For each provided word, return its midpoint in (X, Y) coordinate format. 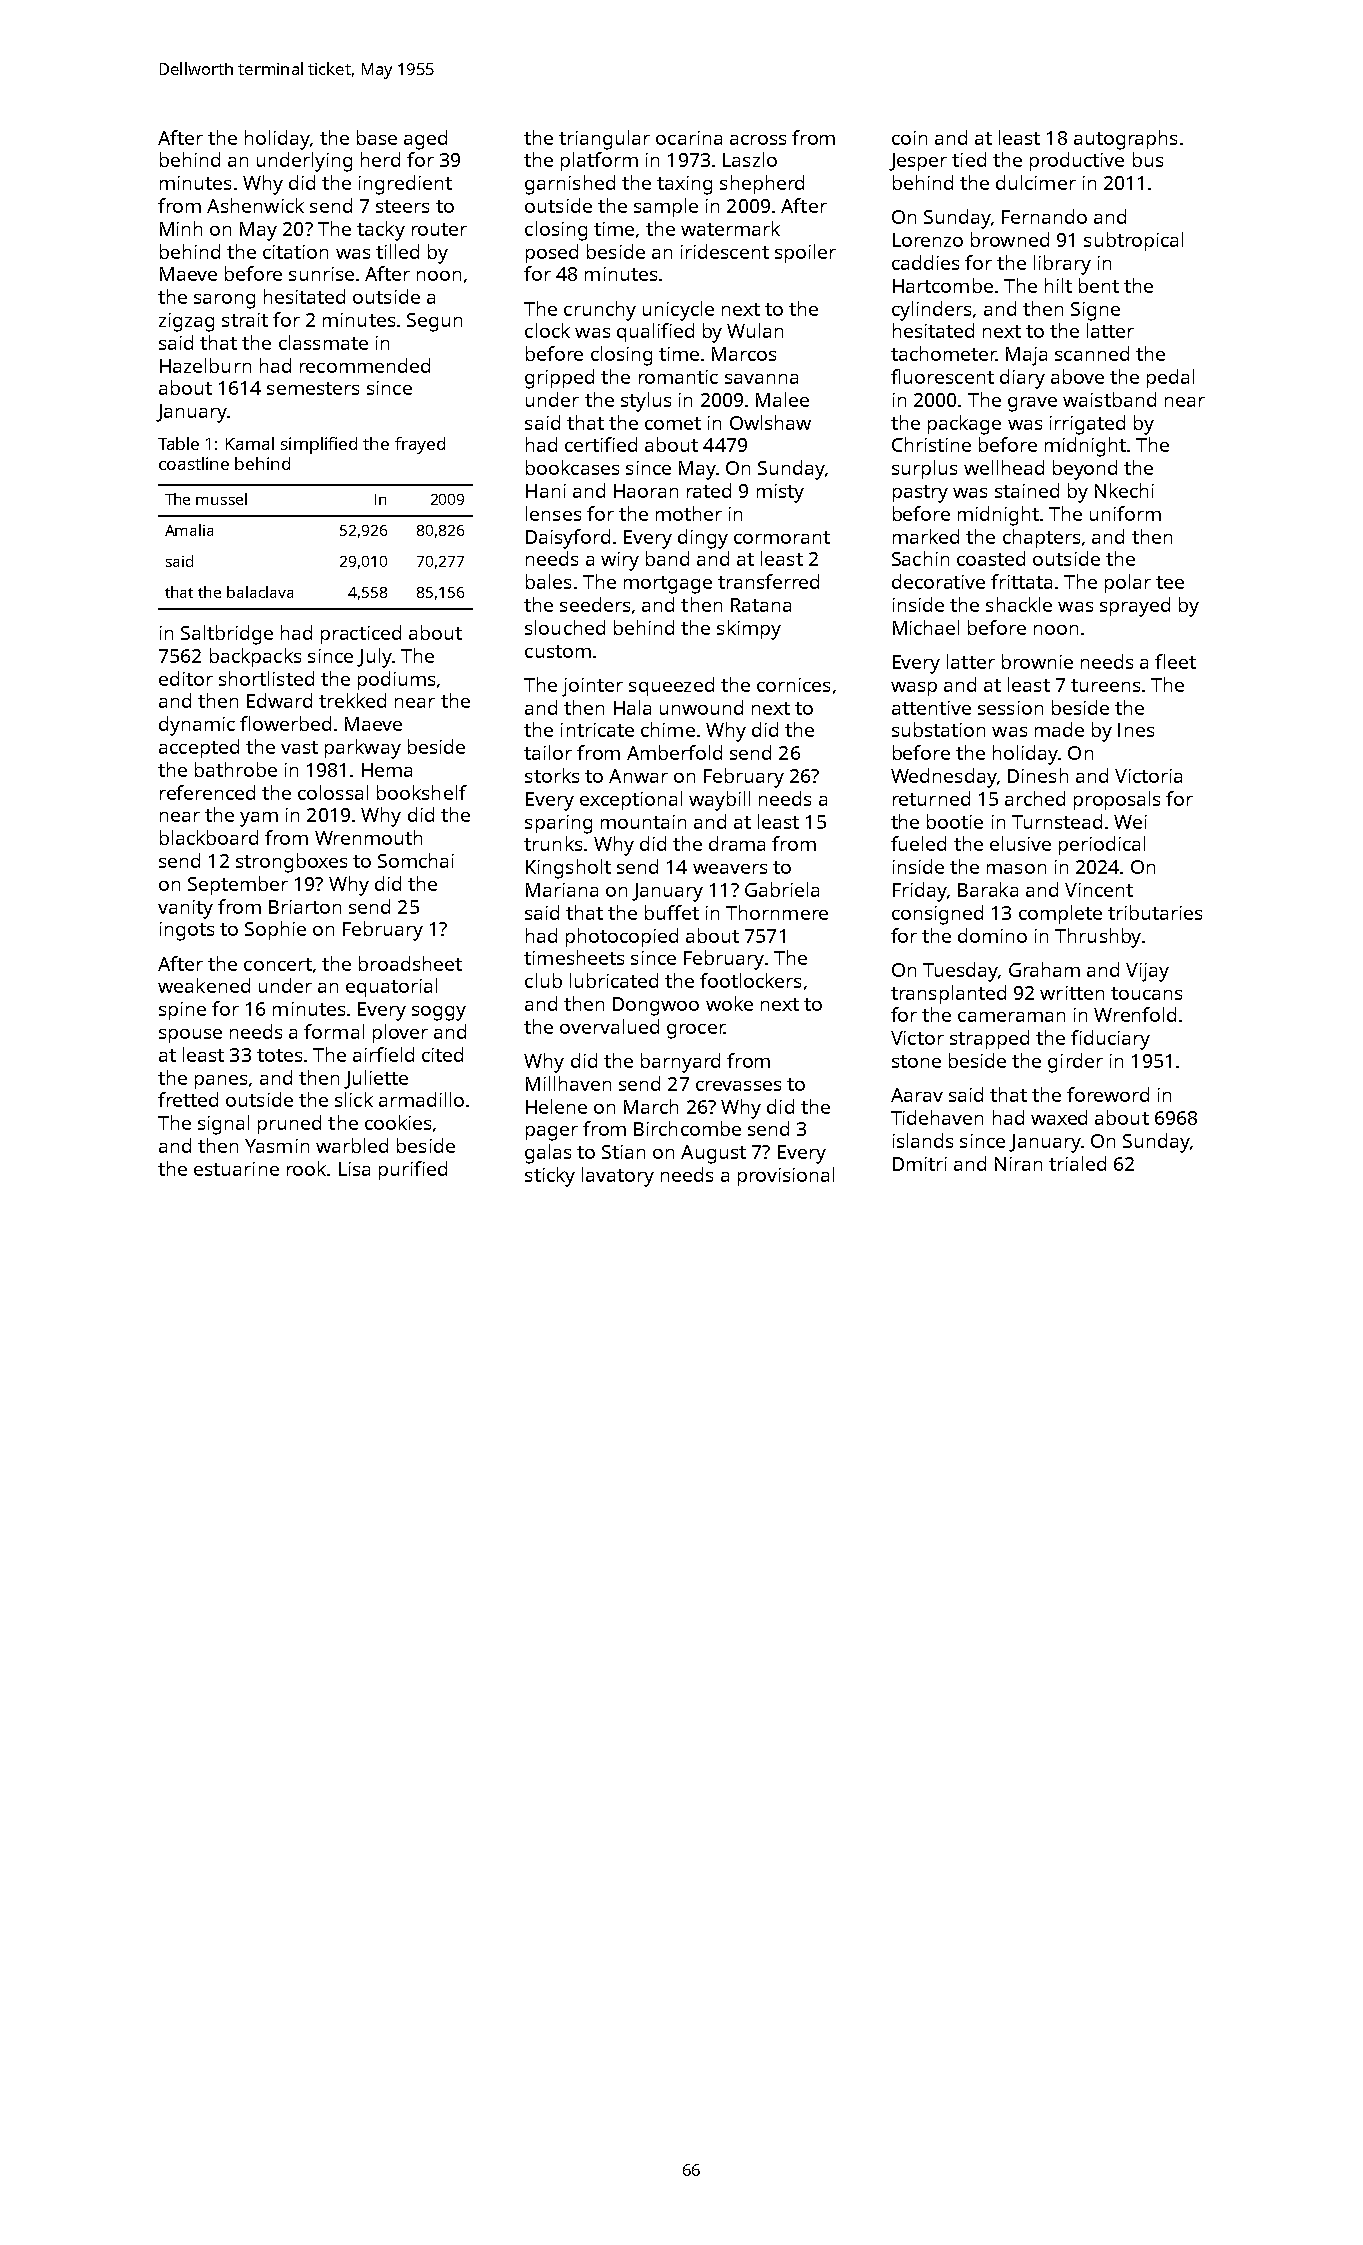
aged (425, 140)
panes (221, 1082)
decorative (938, 581)
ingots (187, 931)
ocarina (689, 138)
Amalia (189, 530)
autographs (1125, 140)
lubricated (614, 980)
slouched (565, 627)
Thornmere (777, 912)
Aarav (917, 1095)
